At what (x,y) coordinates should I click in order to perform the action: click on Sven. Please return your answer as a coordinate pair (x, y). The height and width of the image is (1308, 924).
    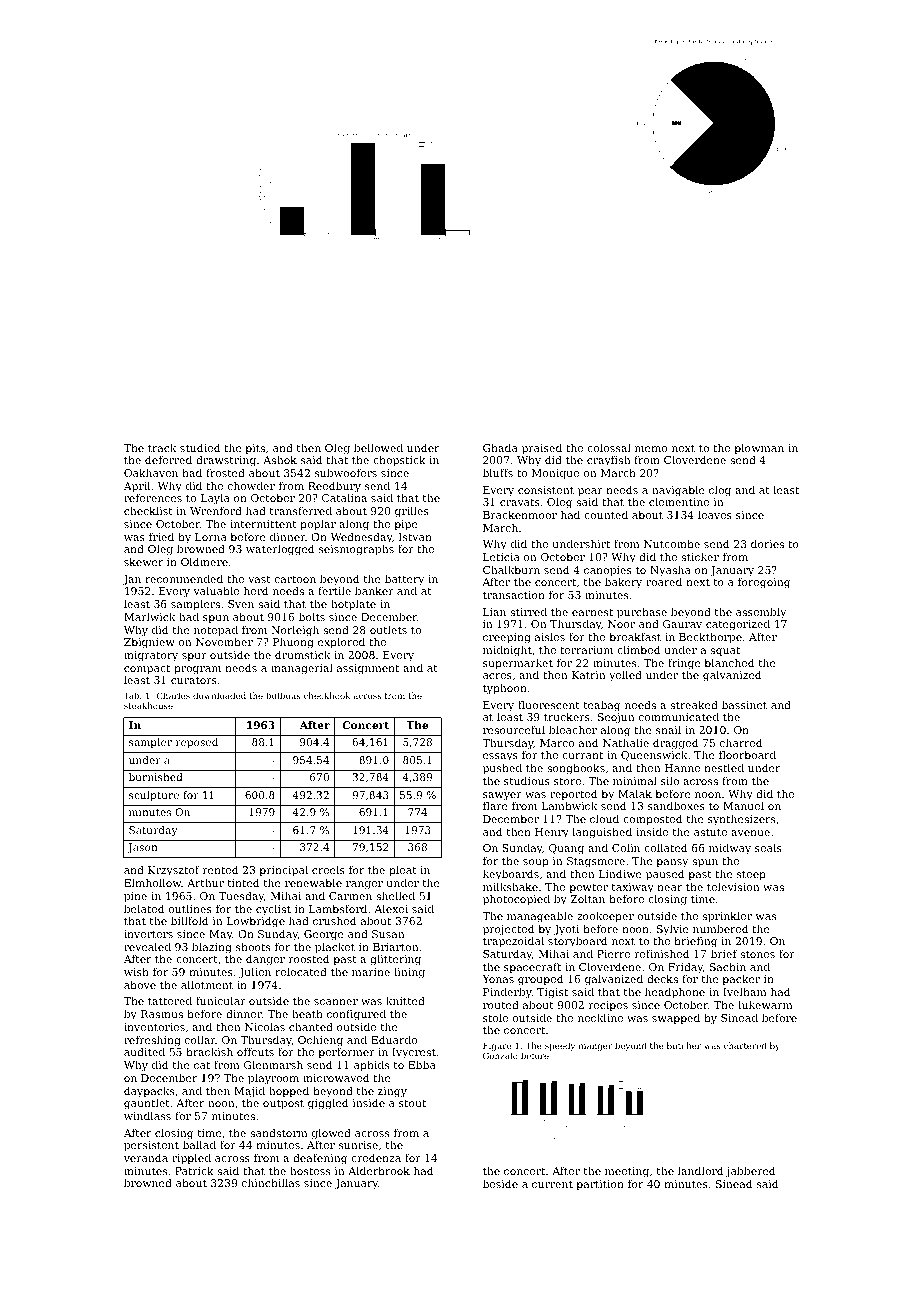
    Looking at the image, I should click on (241, 604).
